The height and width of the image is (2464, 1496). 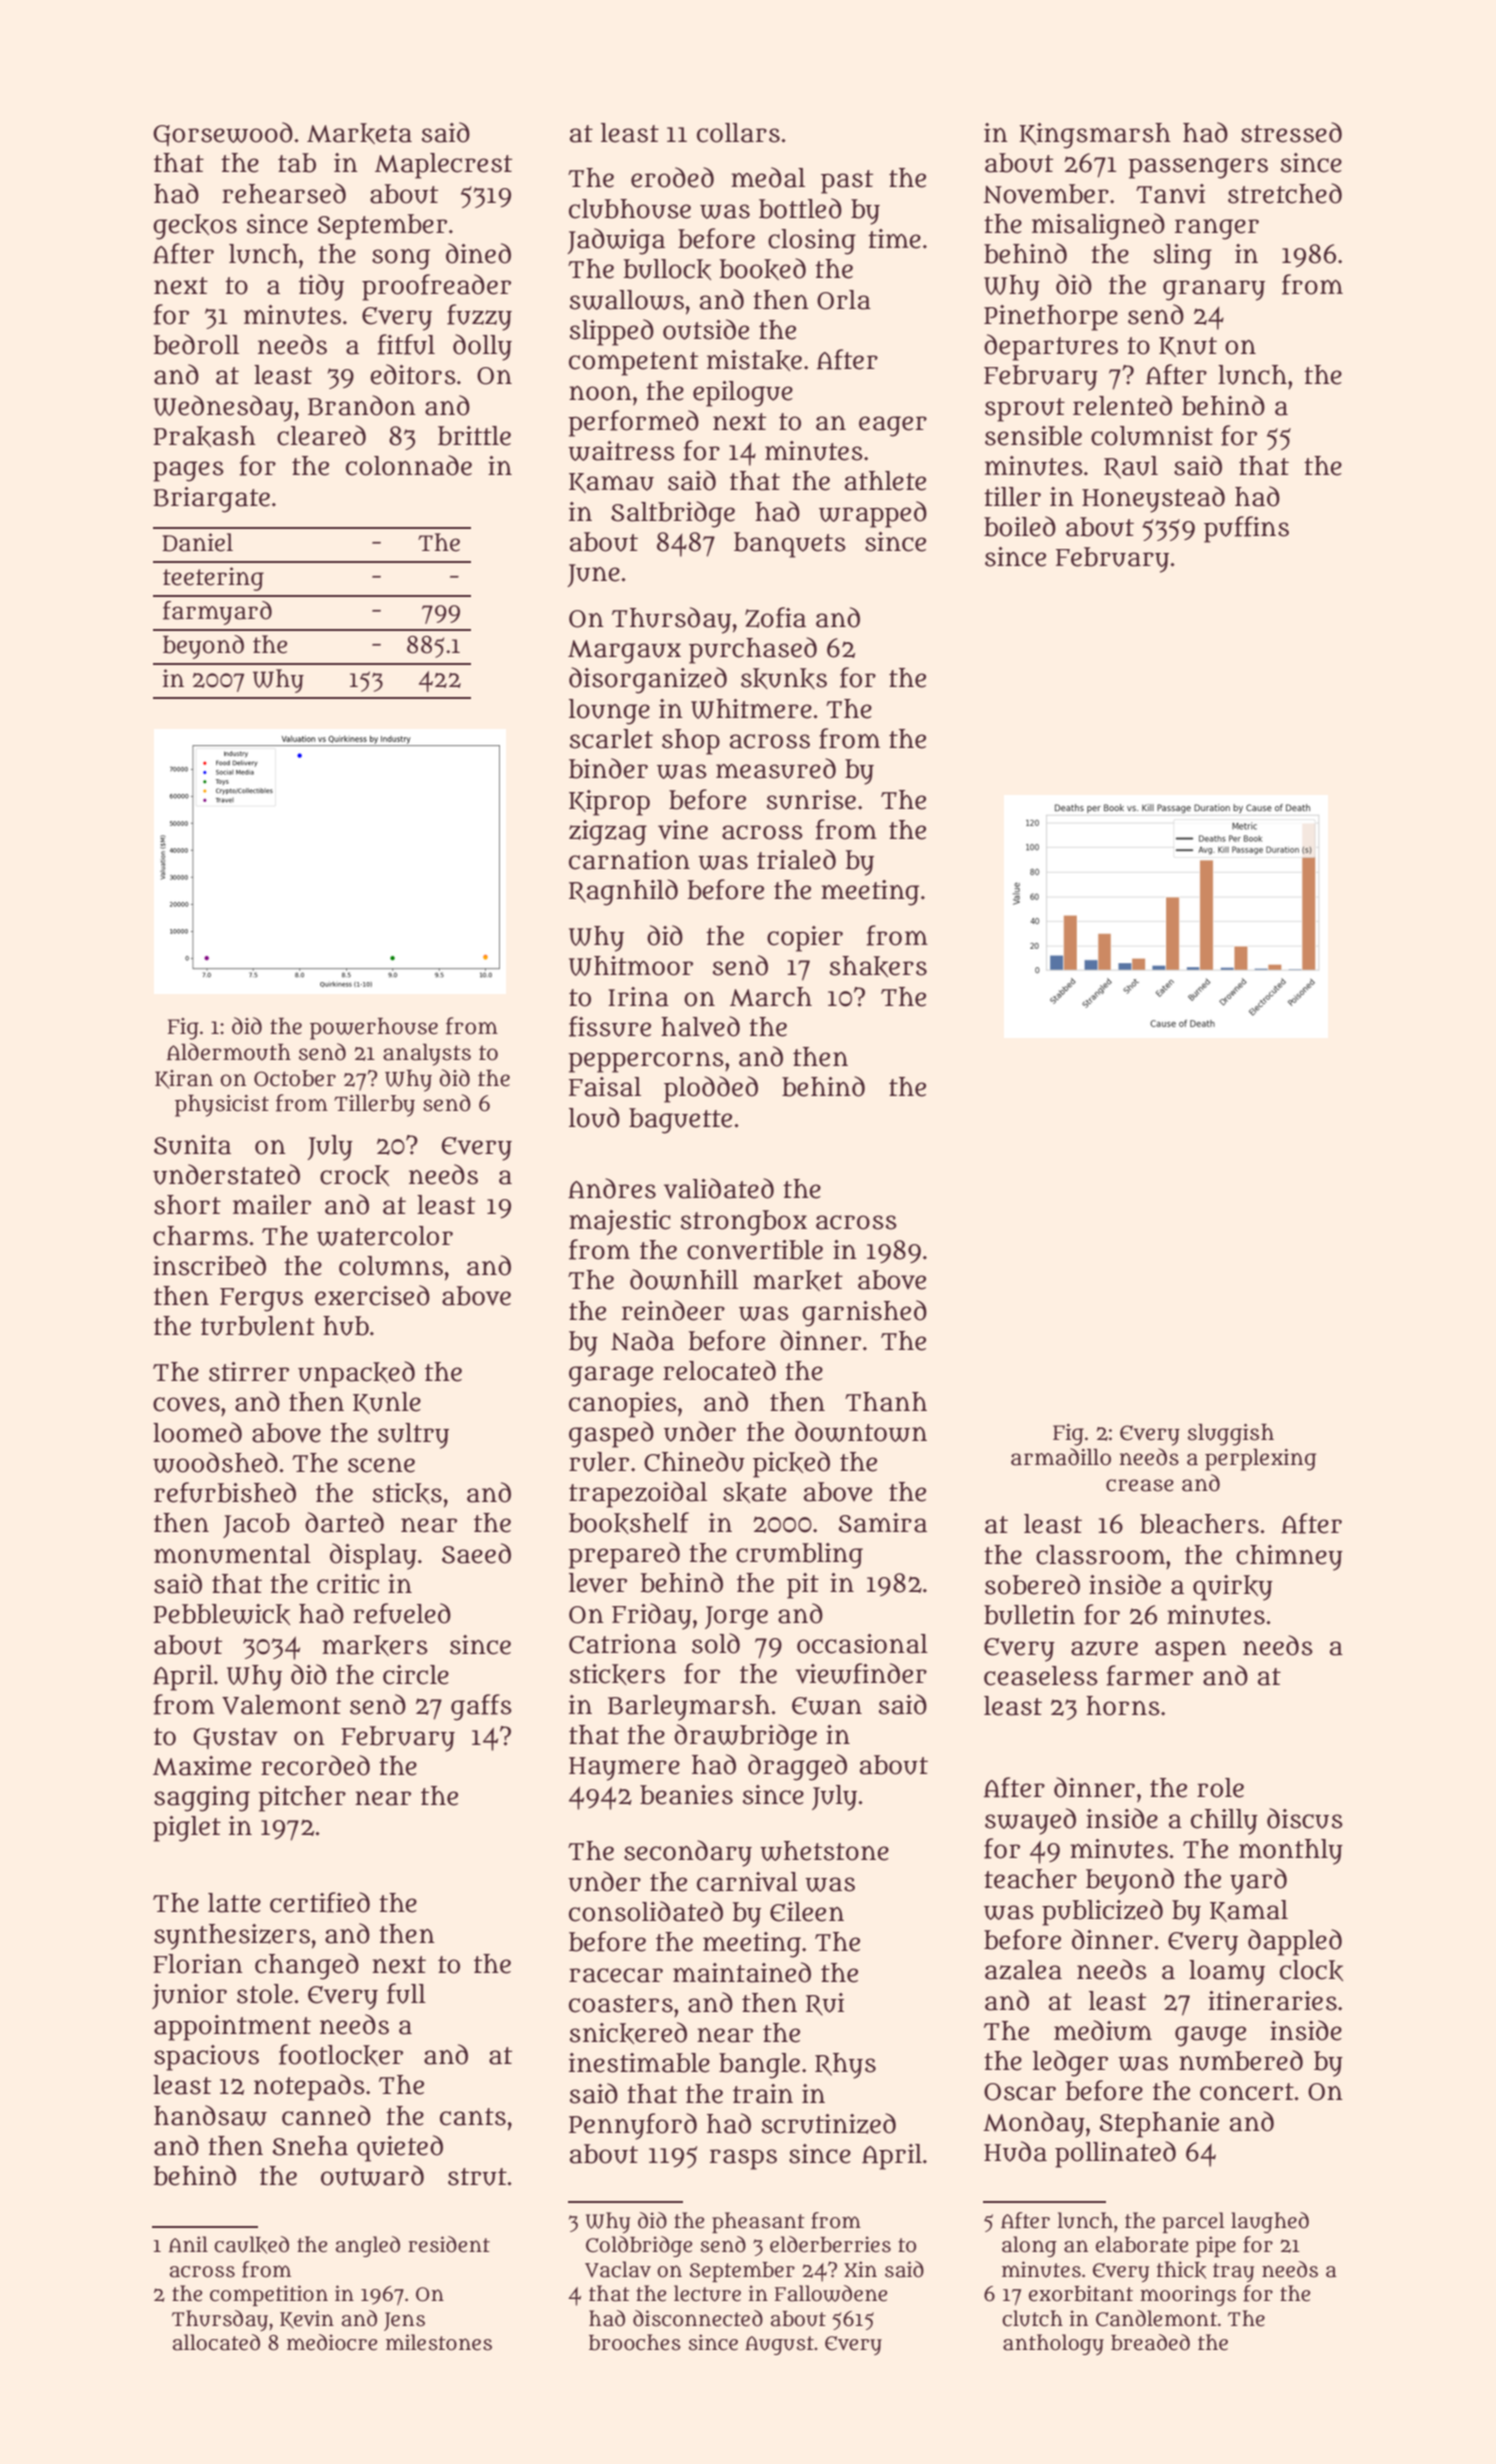 What do you see at coordinates (894, 239) in the image?
I see `time` at bounding box center [894, 239].
